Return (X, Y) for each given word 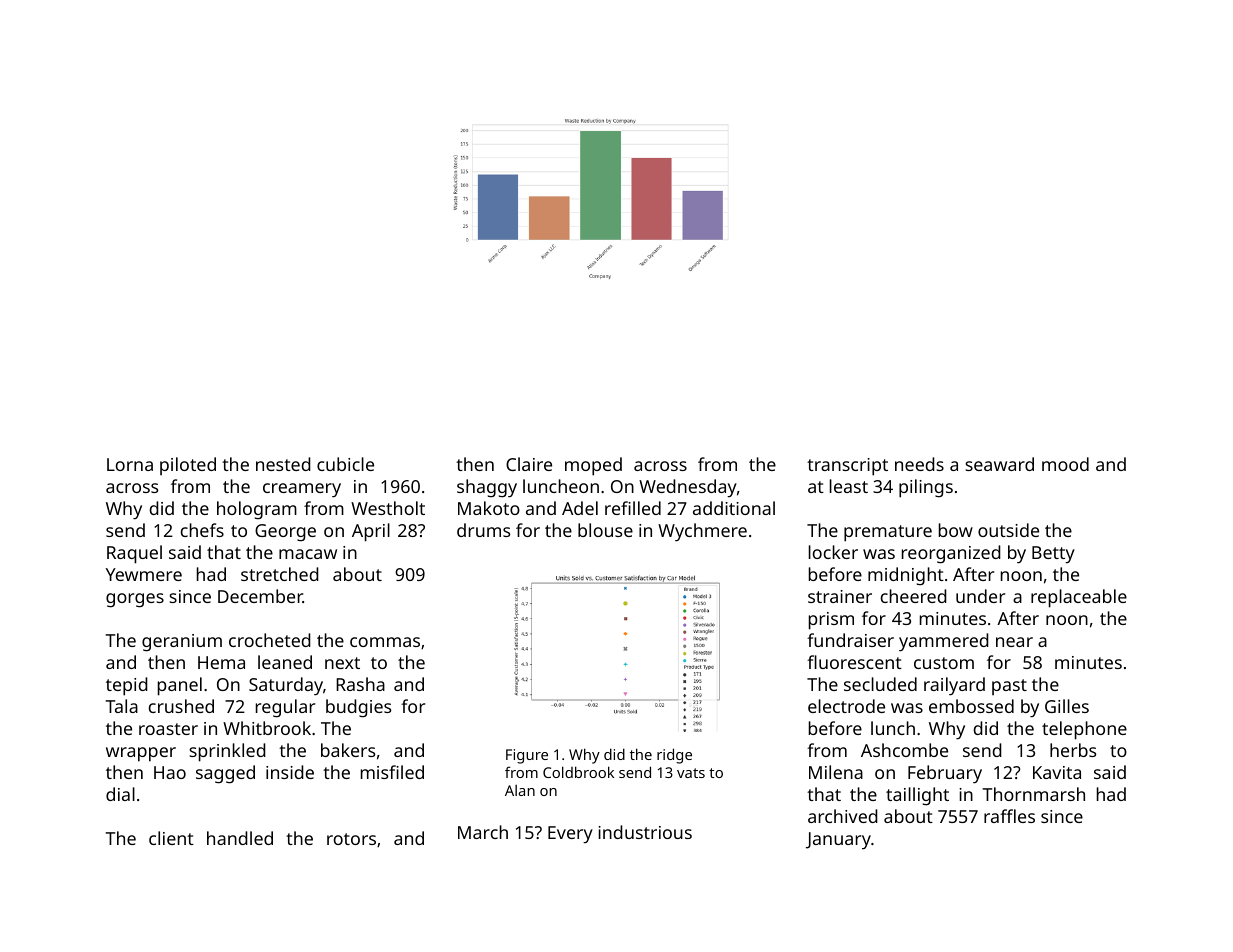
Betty (1053, 555)
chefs (202, 530)
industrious (645, 832)
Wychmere (702, 532)
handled (240, 838)
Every (570, 835)
